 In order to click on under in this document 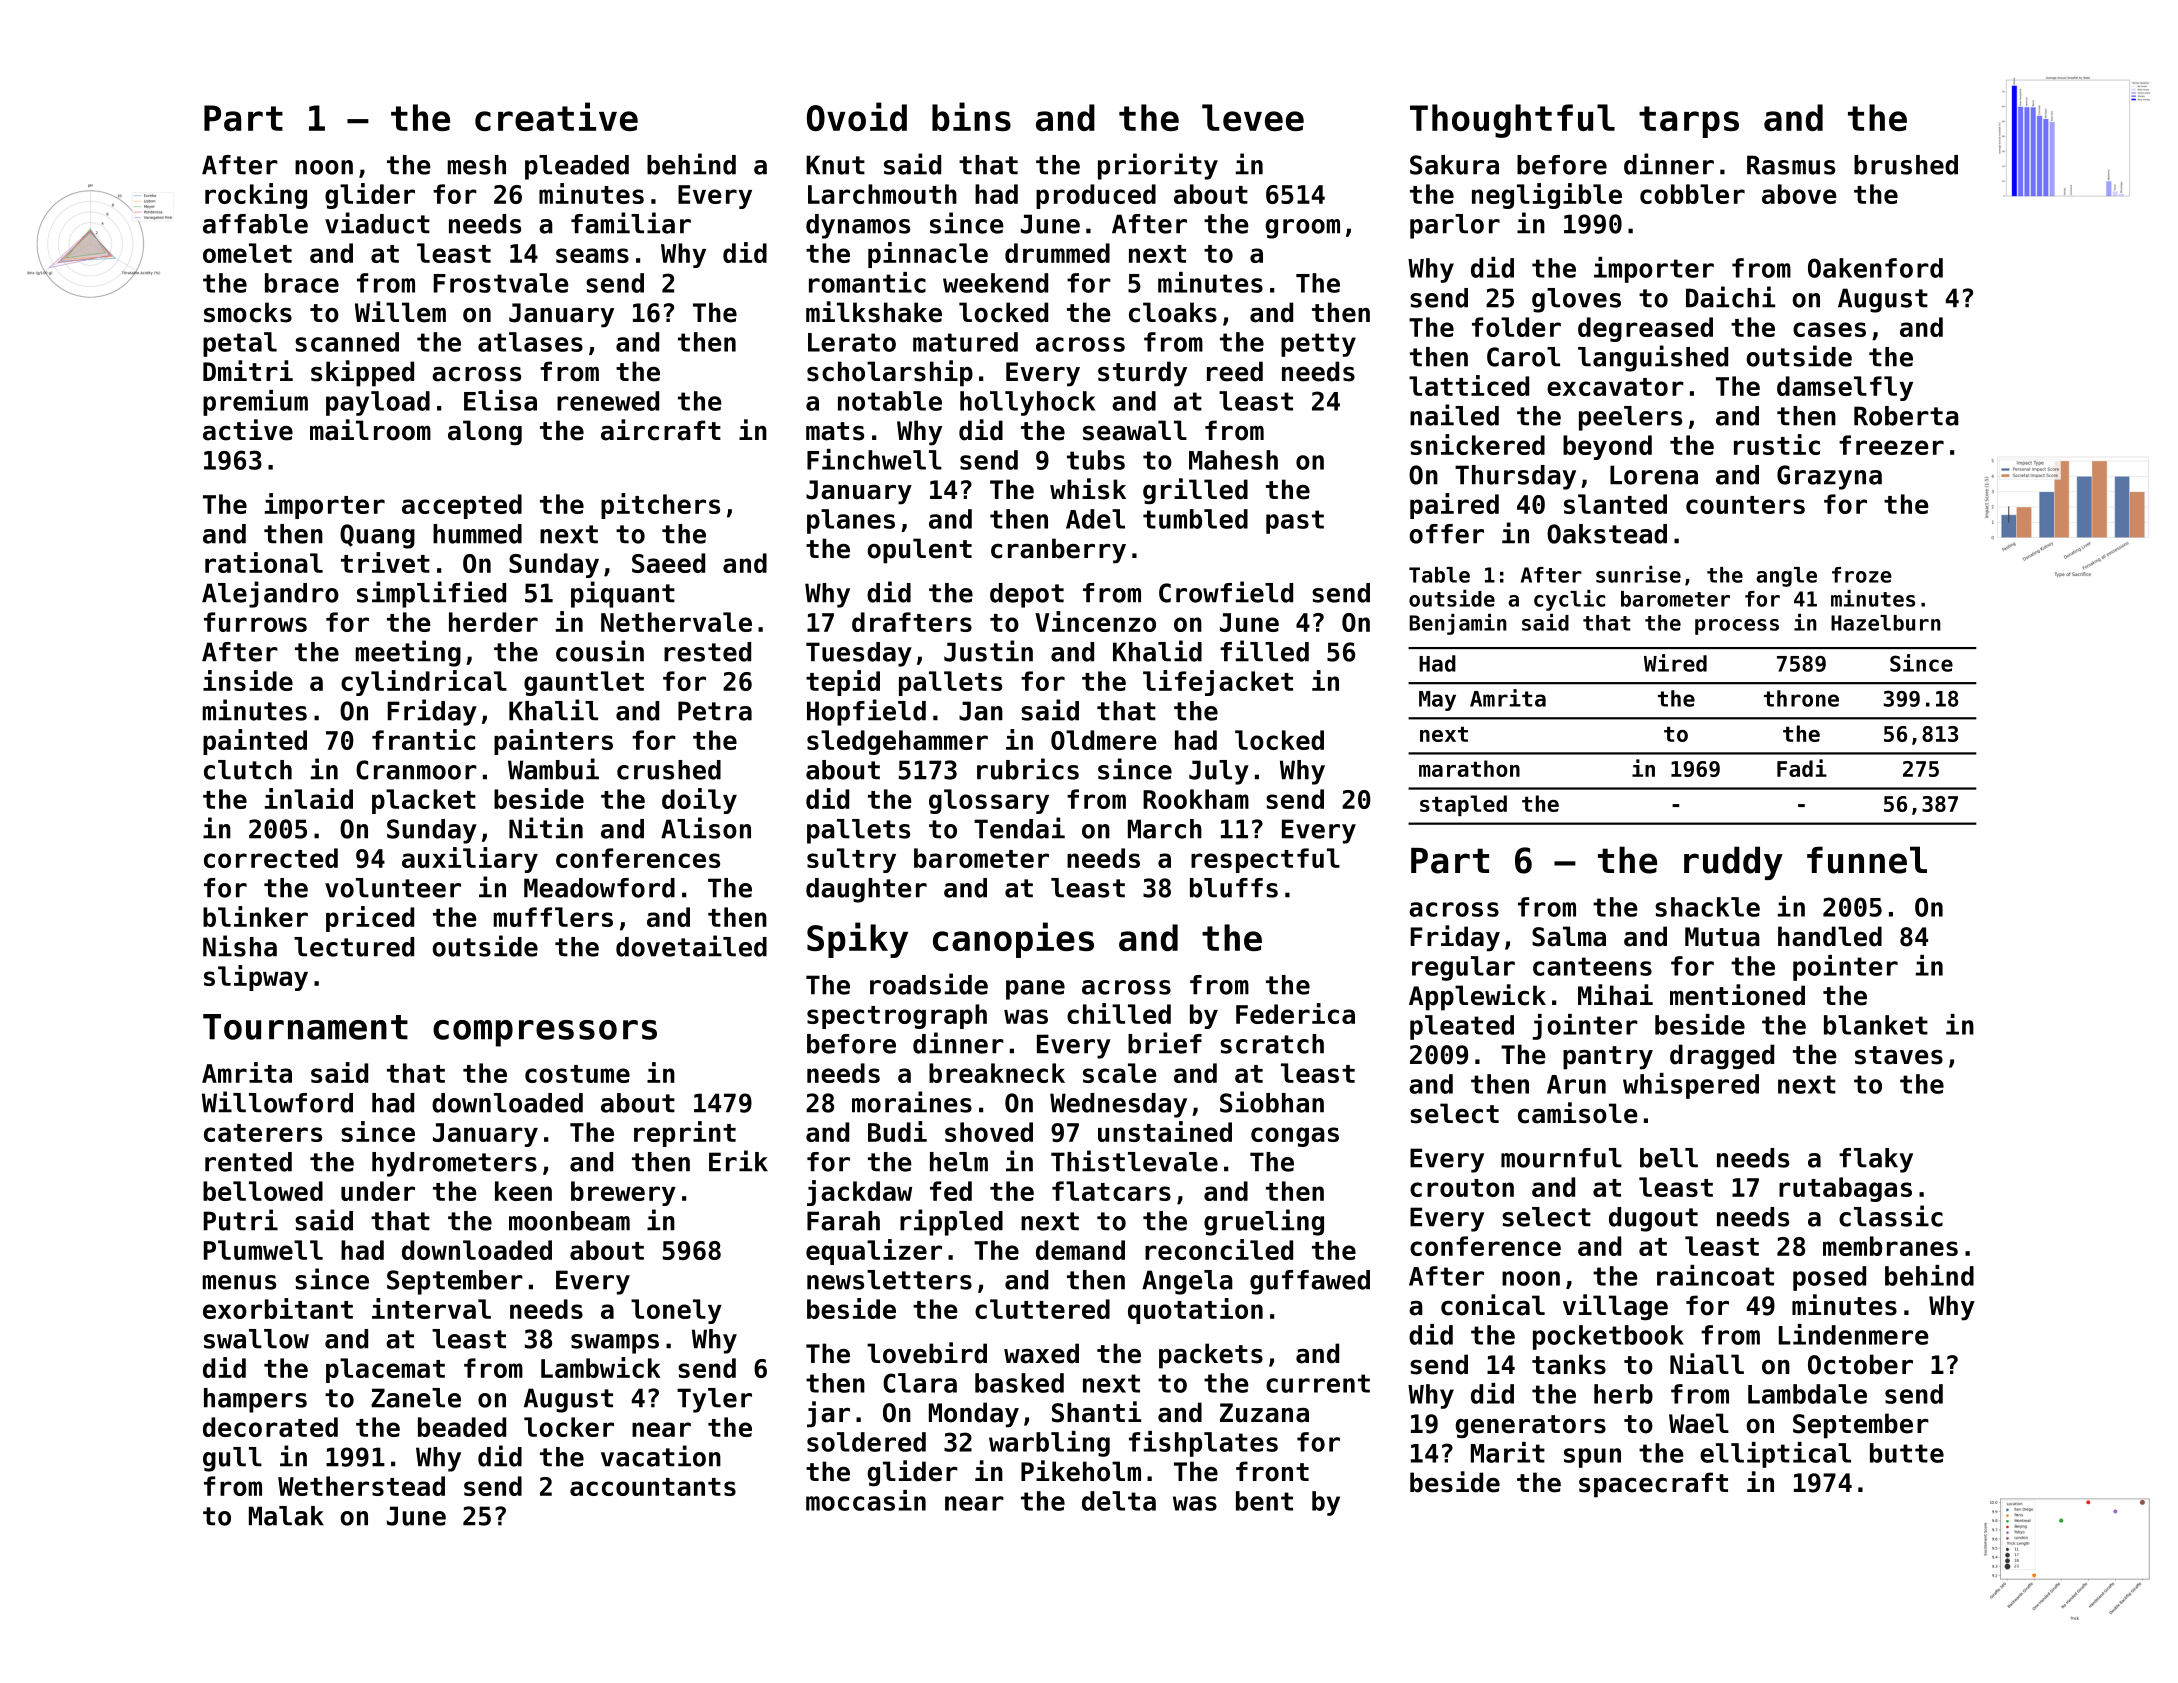, I will do `click(378, 1191)`.
